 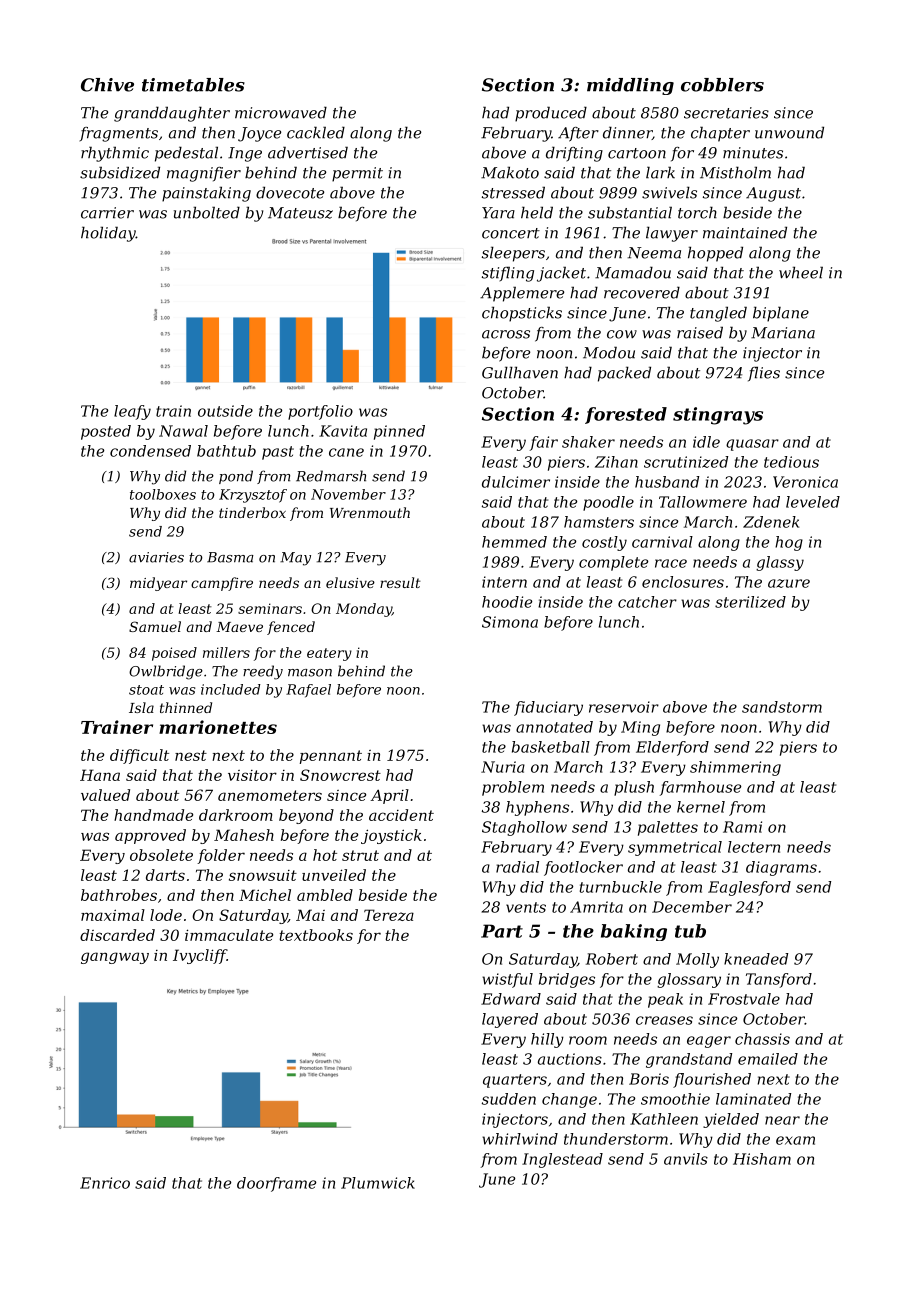 I want to click on doorframe, so click(x=276, y=1184).
